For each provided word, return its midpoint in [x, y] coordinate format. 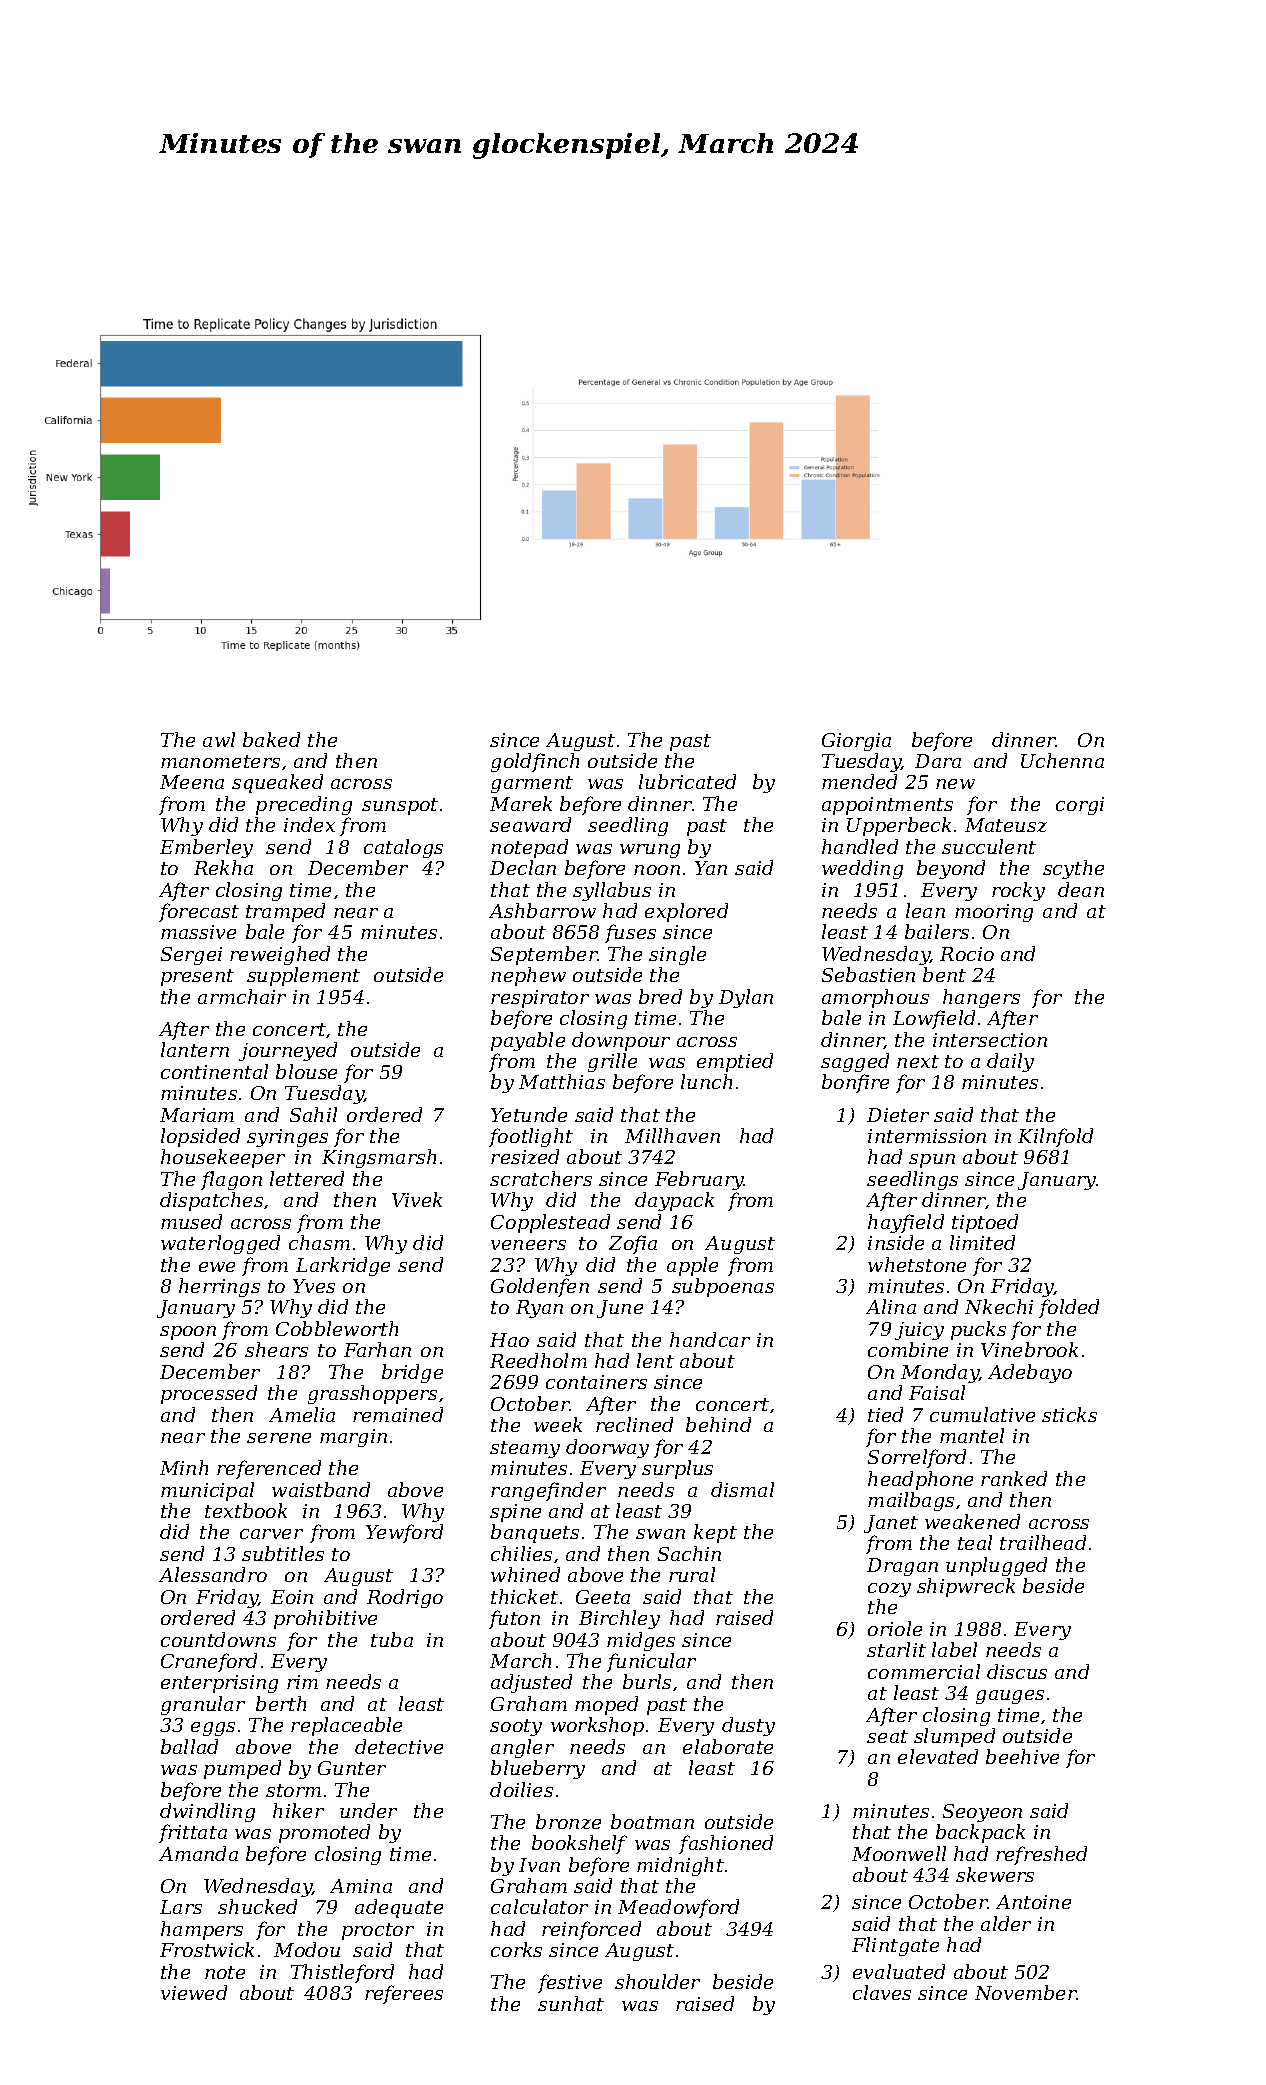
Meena [192, 782]
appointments [887, 806]
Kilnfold [1055, 1137]
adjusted [531, 1683]
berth [281, 1703]
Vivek [417, 1199]
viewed [194, 1992]
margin [353, 1438]
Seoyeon [982, 1813]
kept [715, 1533]
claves [882, 1992]
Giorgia [856, 742]
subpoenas [723, 1287]
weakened [972, 1521]
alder [1006, 1923]
